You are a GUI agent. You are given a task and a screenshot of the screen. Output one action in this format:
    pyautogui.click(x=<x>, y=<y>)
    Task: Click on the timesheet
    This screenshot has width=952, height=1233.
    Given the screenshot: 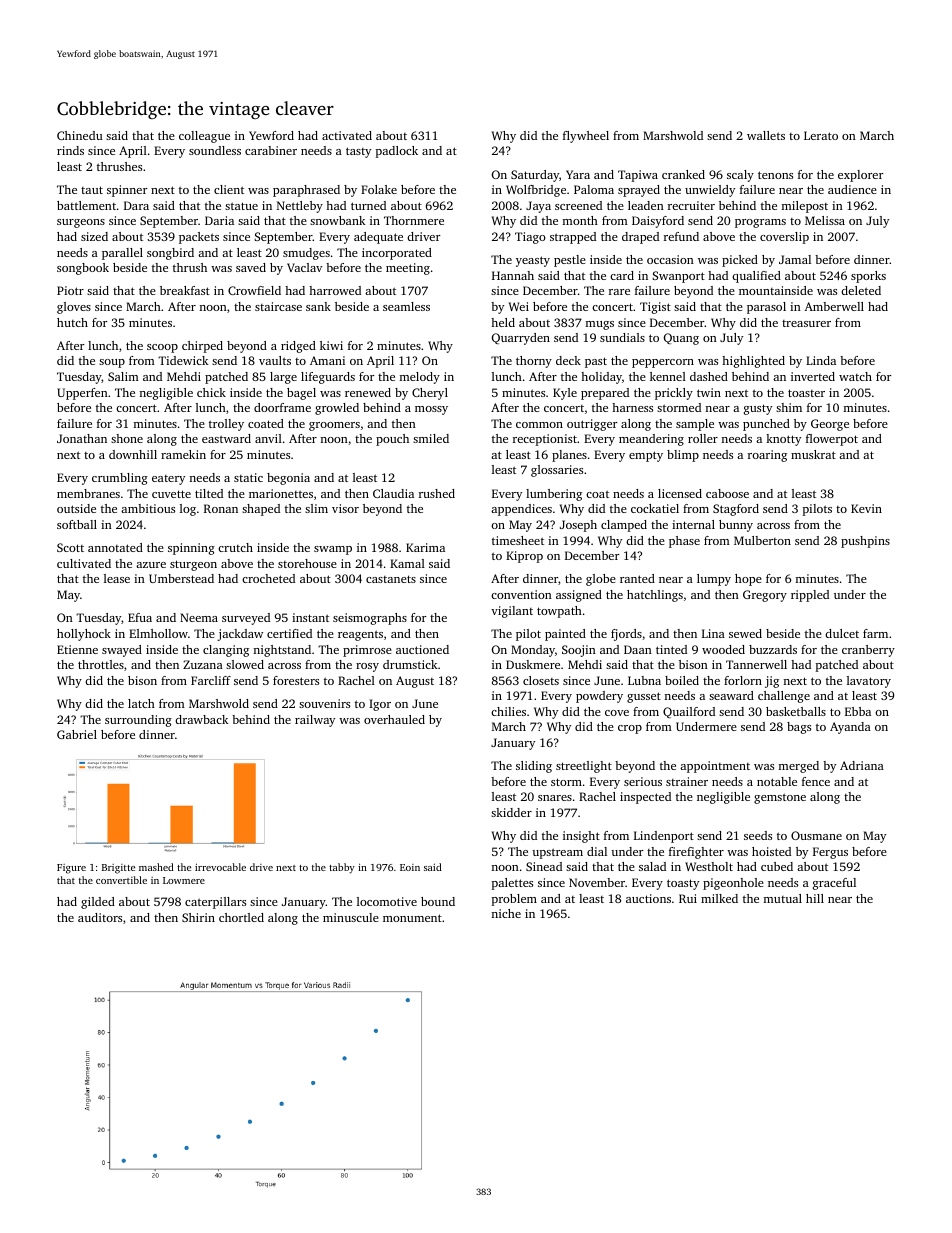 What is the action you would take?
    pyautogui.click(x=518, y=540)
